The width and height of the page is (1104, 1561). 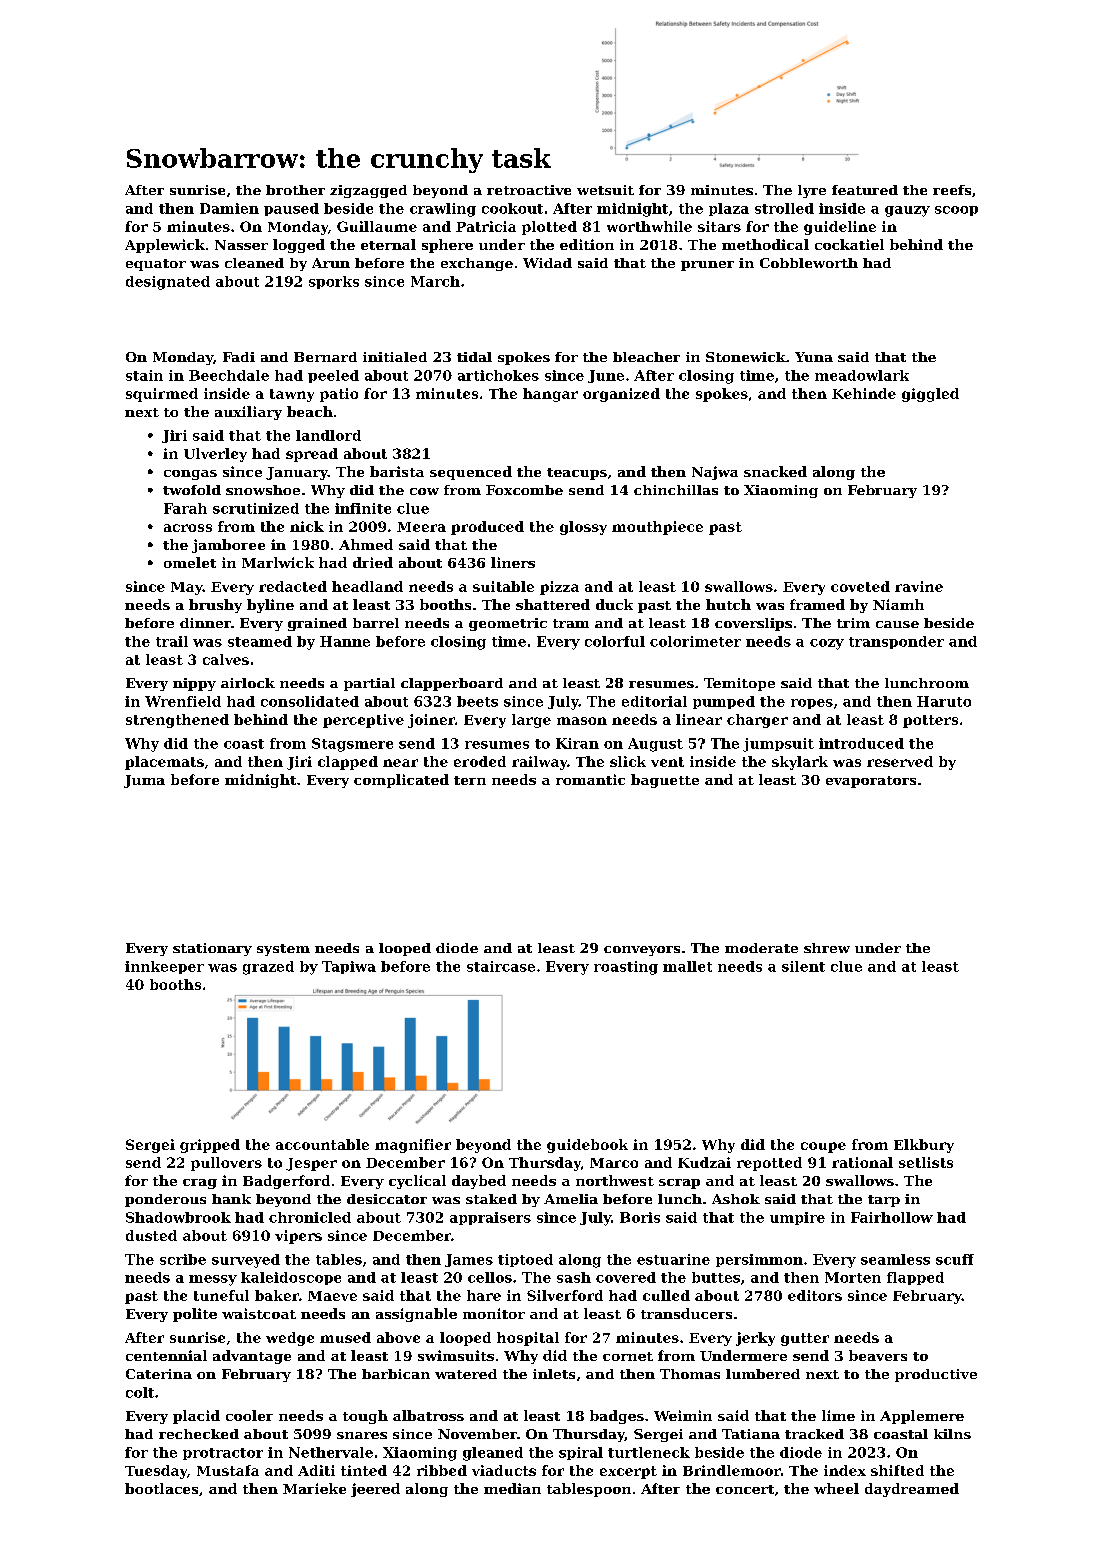 I want to click on roasting, so click(x=626, y=968).
